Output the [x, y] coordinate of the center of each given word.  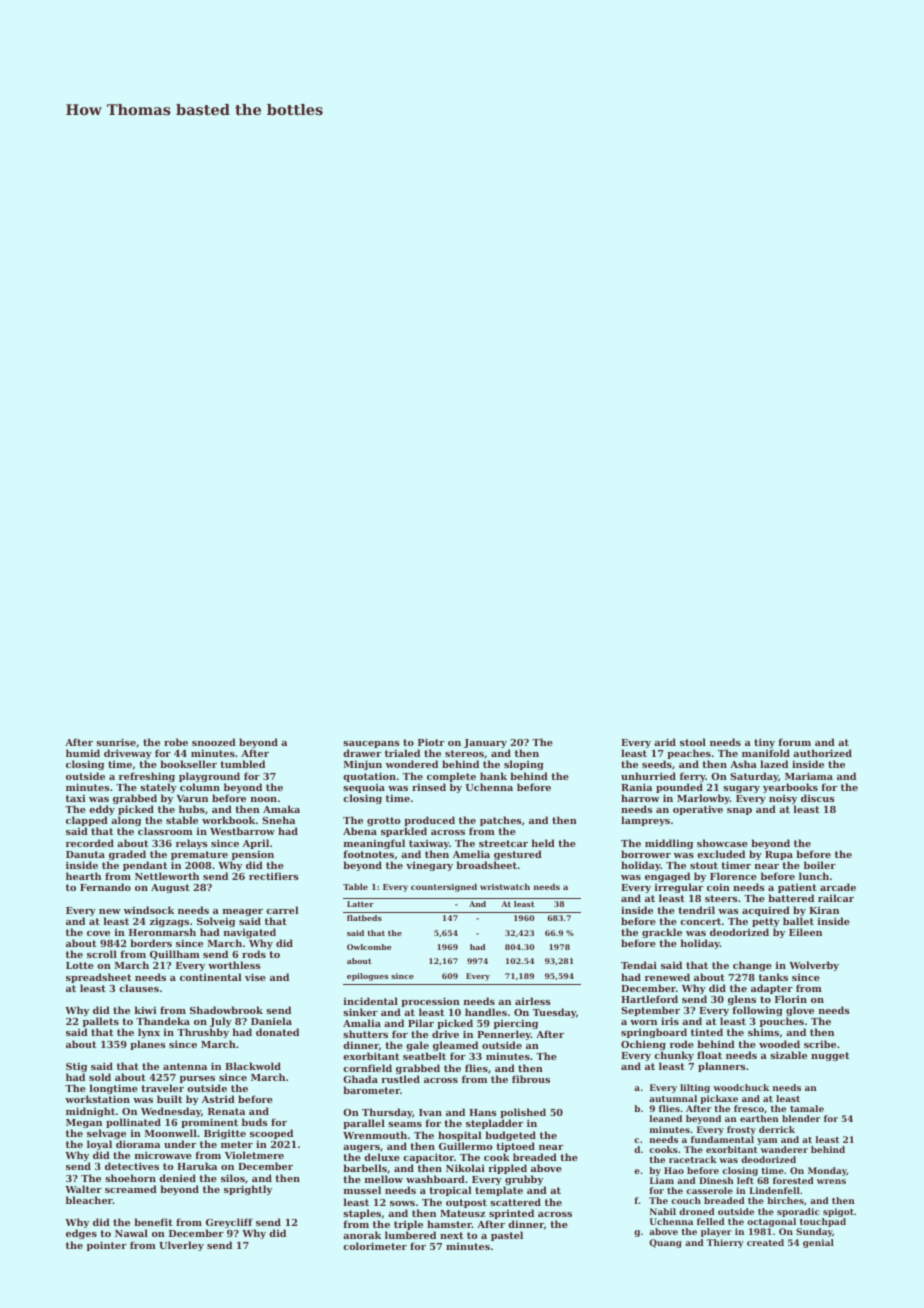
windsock [149, 910]
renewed [667, 977]
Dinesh [716, 1180]
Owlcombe [369, 947]
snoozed [214, 742]
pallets [101, 1023]
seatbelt [424, 1056]
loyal [99, 1146]
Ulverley [181, 1246]
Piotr [431, 742]
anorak [362, 1235]
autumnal [673, 1098]
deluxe [382, 1157]
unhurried [648, 776]
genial [818, 1243]
